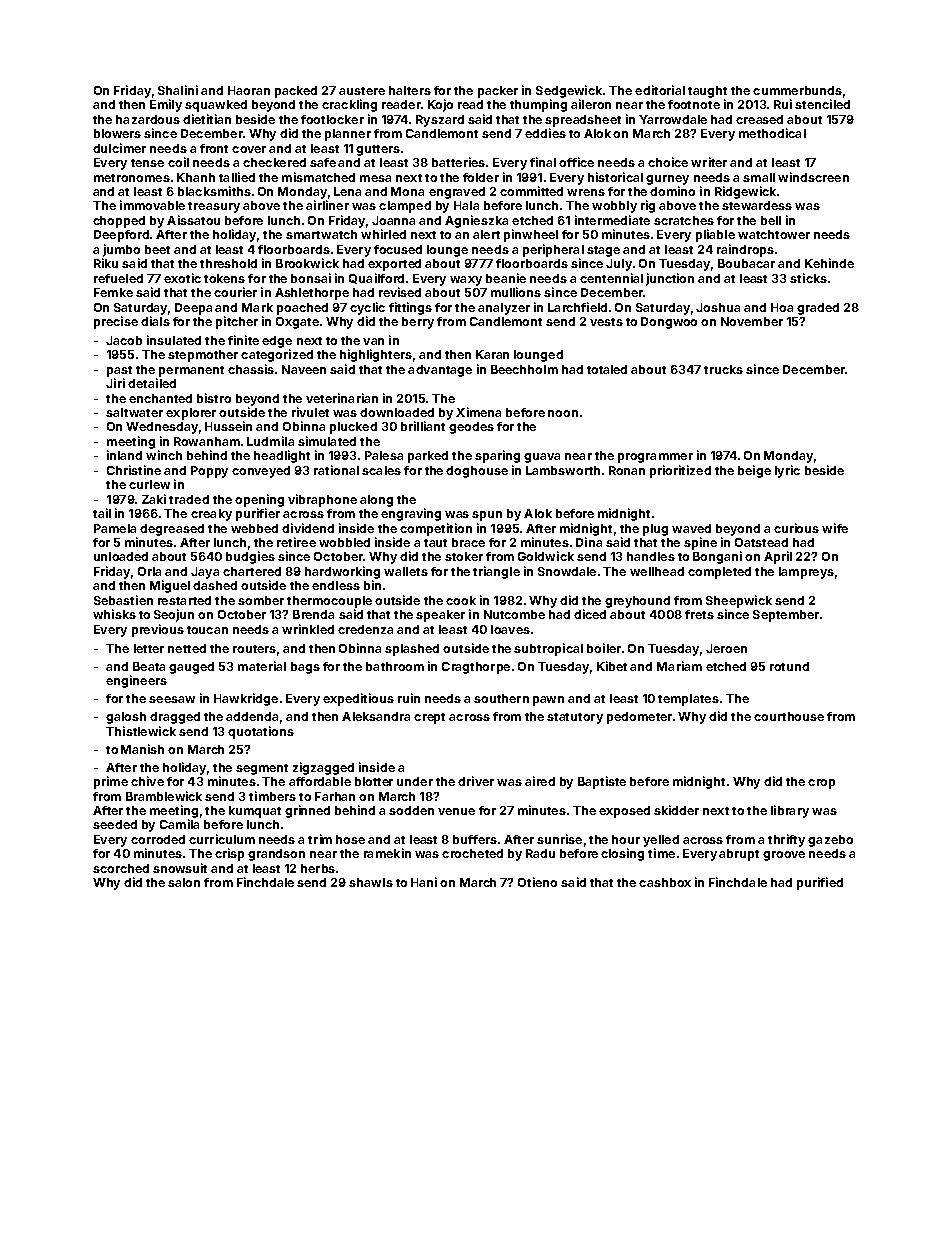  I want to click on folder, so click(481, 177).
